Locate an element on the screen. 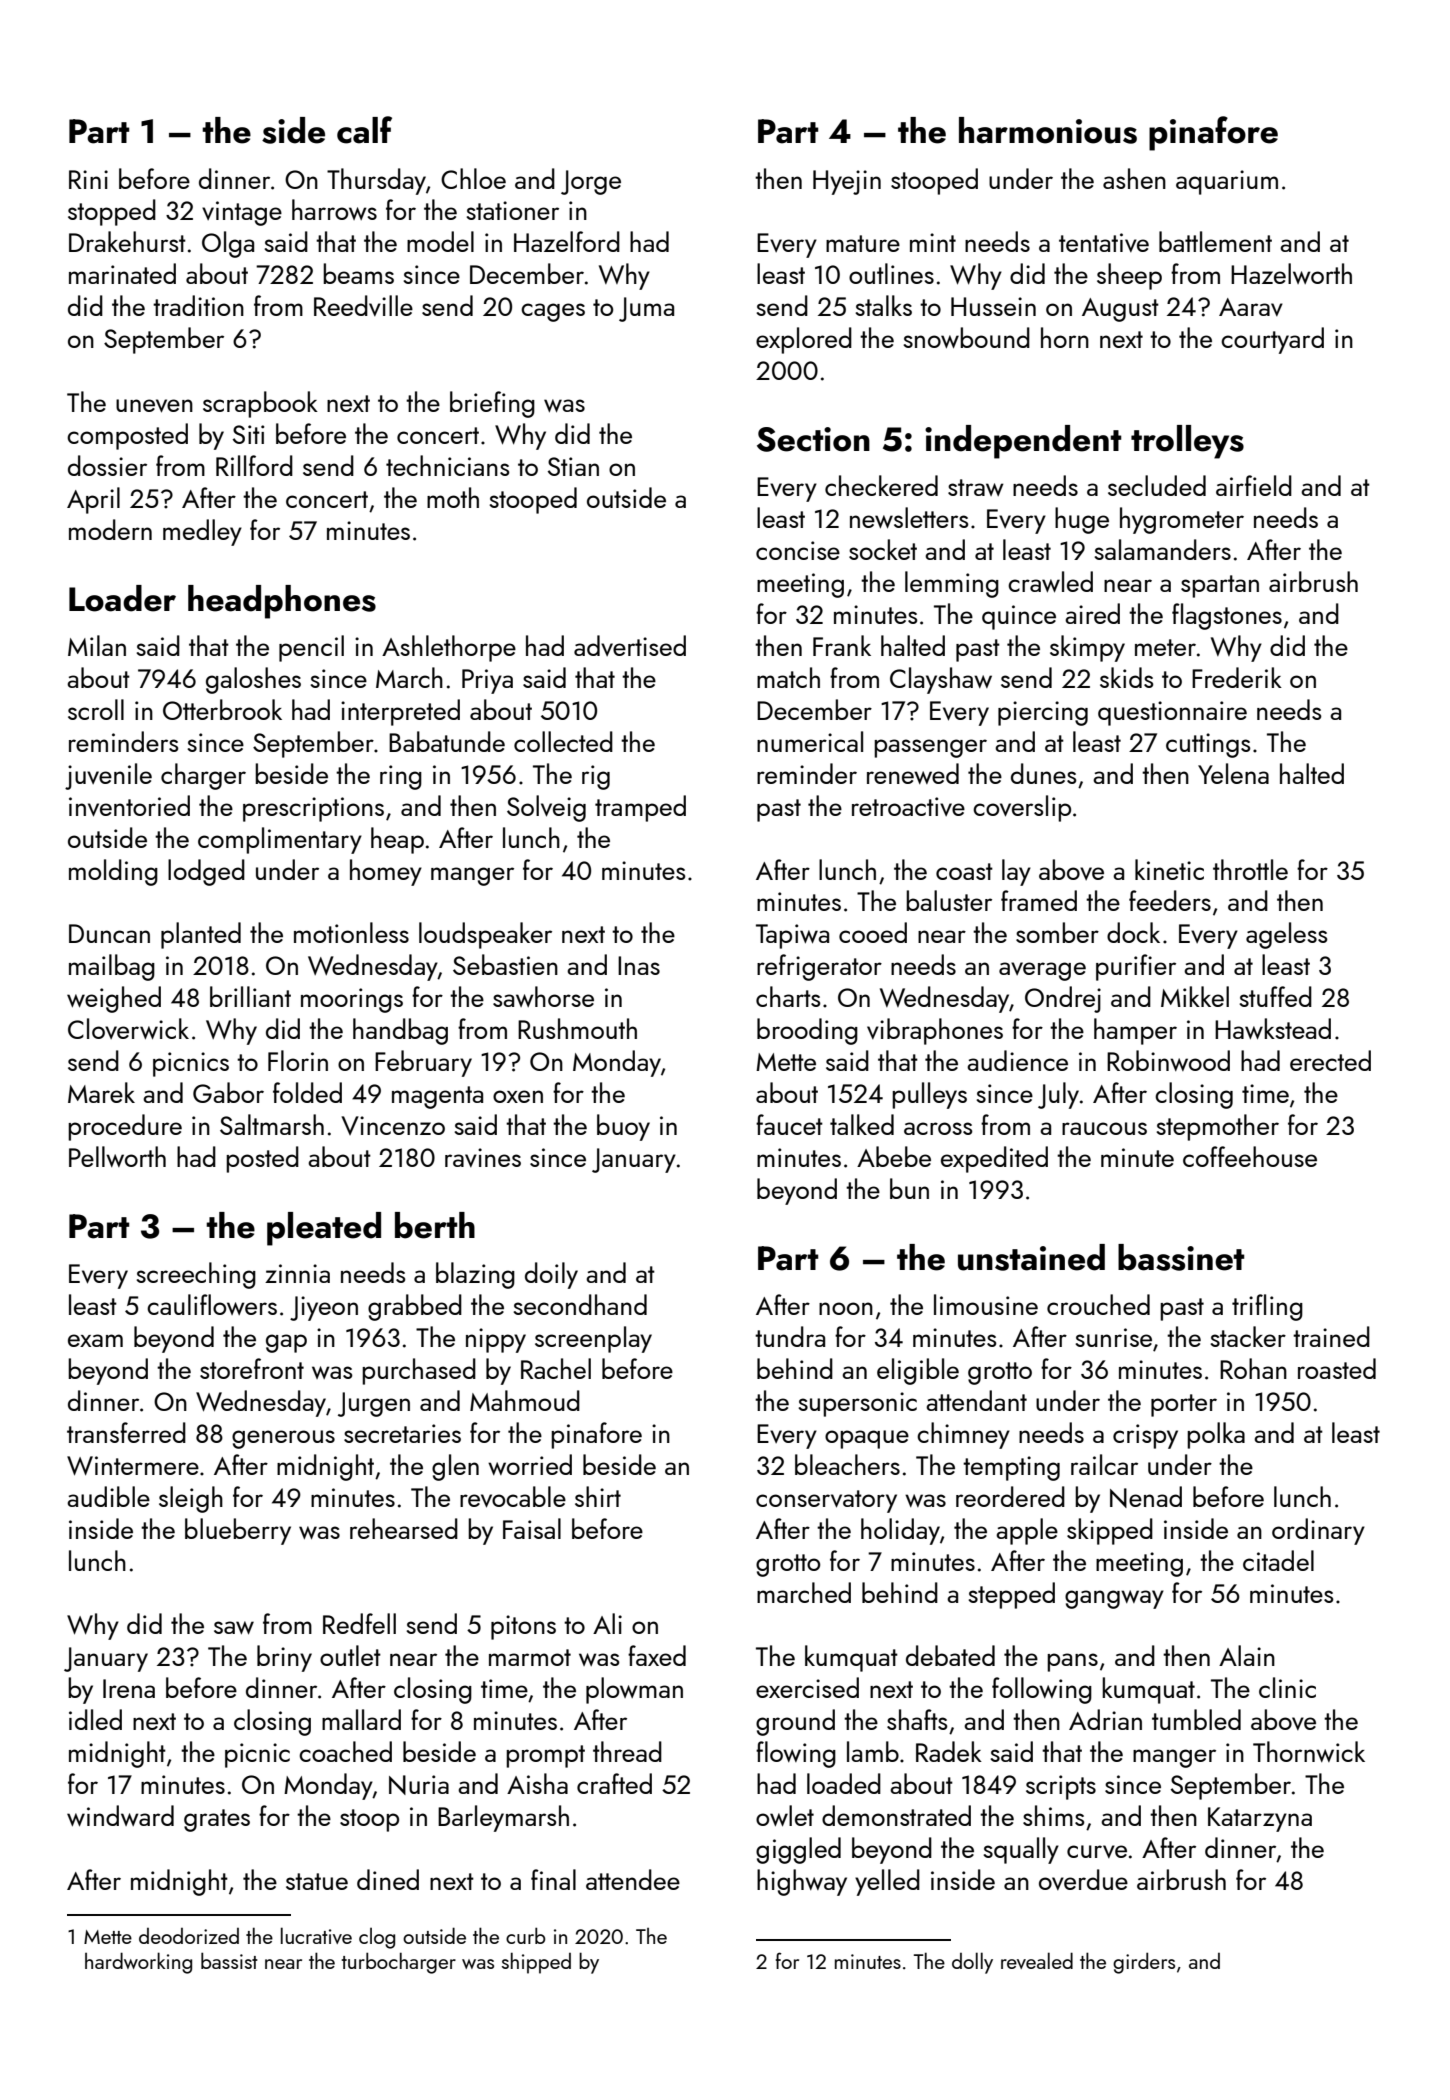 The height and width of the screenshot is (2100, 1450). tramped is located at coordinates (640, 808).
